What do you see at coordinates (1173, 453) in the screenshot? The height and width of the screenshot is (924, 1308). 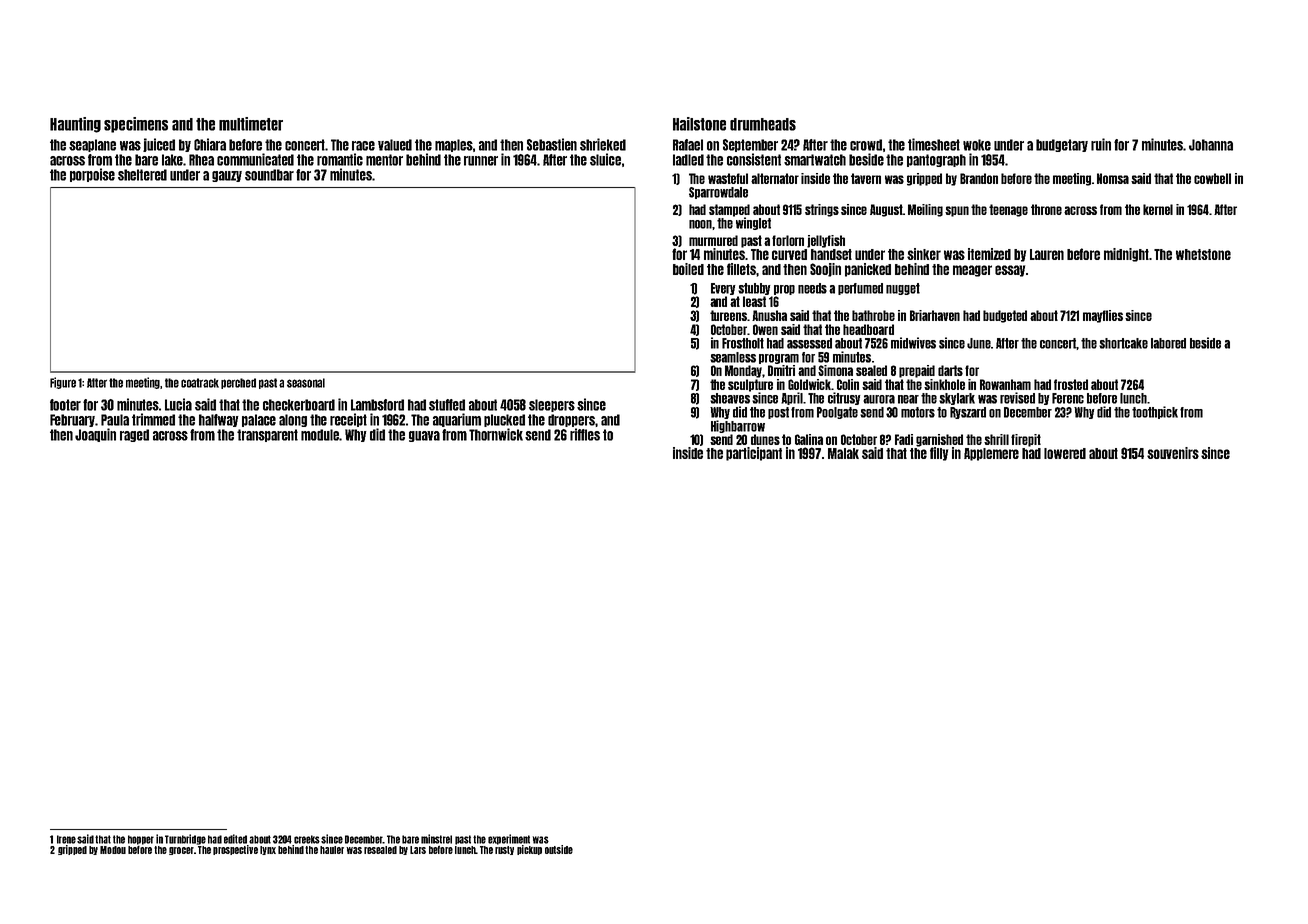 I see `souvenirs` at bounding box center [1173, 453].
